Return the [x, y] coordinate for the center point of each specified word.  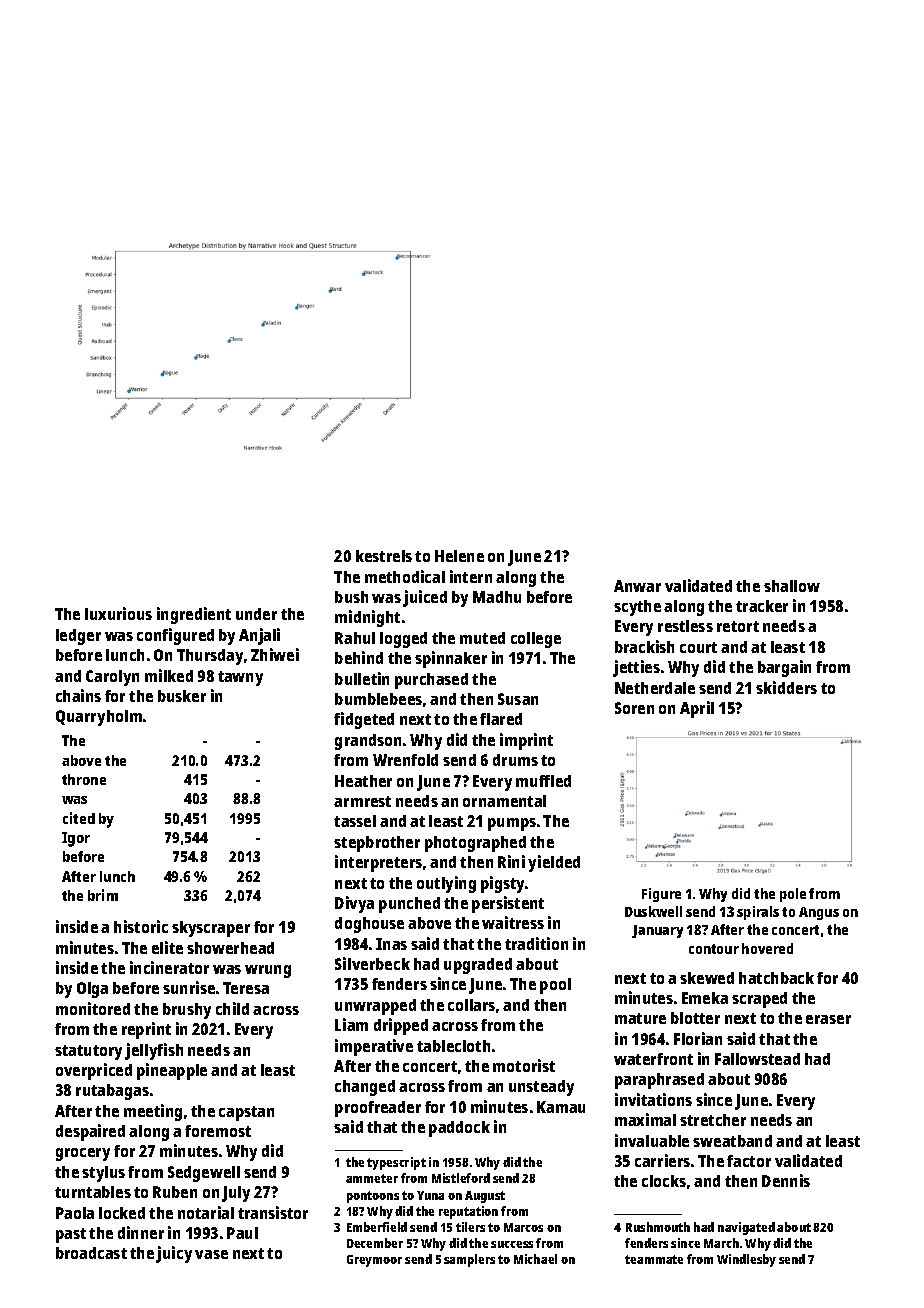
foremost [218, 1131]
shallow [792, 586]
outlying [446, 884]
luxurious [118, 613]
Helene [459, 556]
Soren [634, 708]
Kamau [561, 1107]
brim [103, 895]
